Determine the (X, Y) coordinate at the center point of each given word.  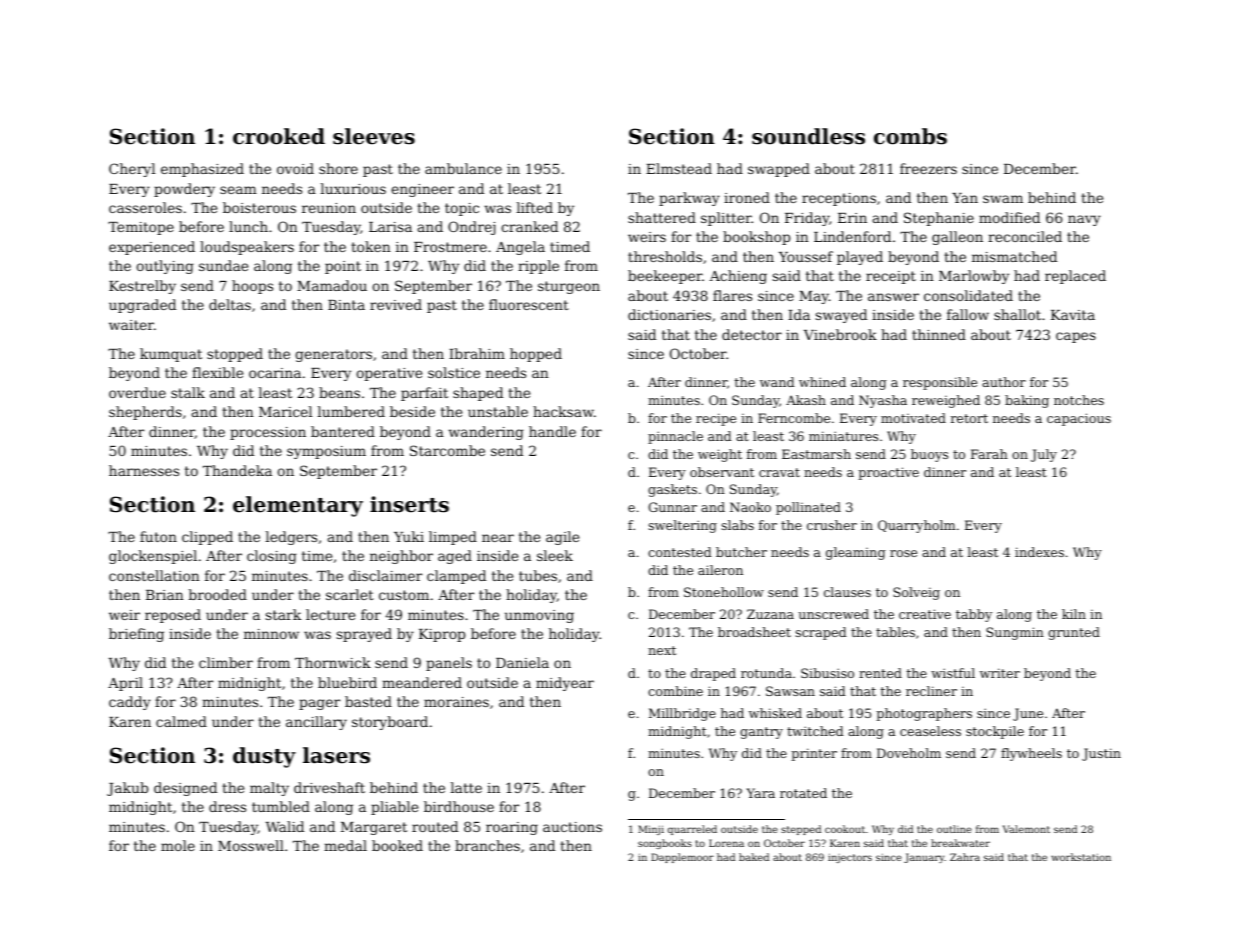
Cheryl (132, 170)
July (1044, 455)
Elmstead (679, 168)
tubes (538, 575)
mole (178, 845)
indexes (1039, 552)
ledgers (291, 538)
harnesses (144, 470)
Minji (651, 830)
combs (910, 136)
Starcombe (447, 450)
